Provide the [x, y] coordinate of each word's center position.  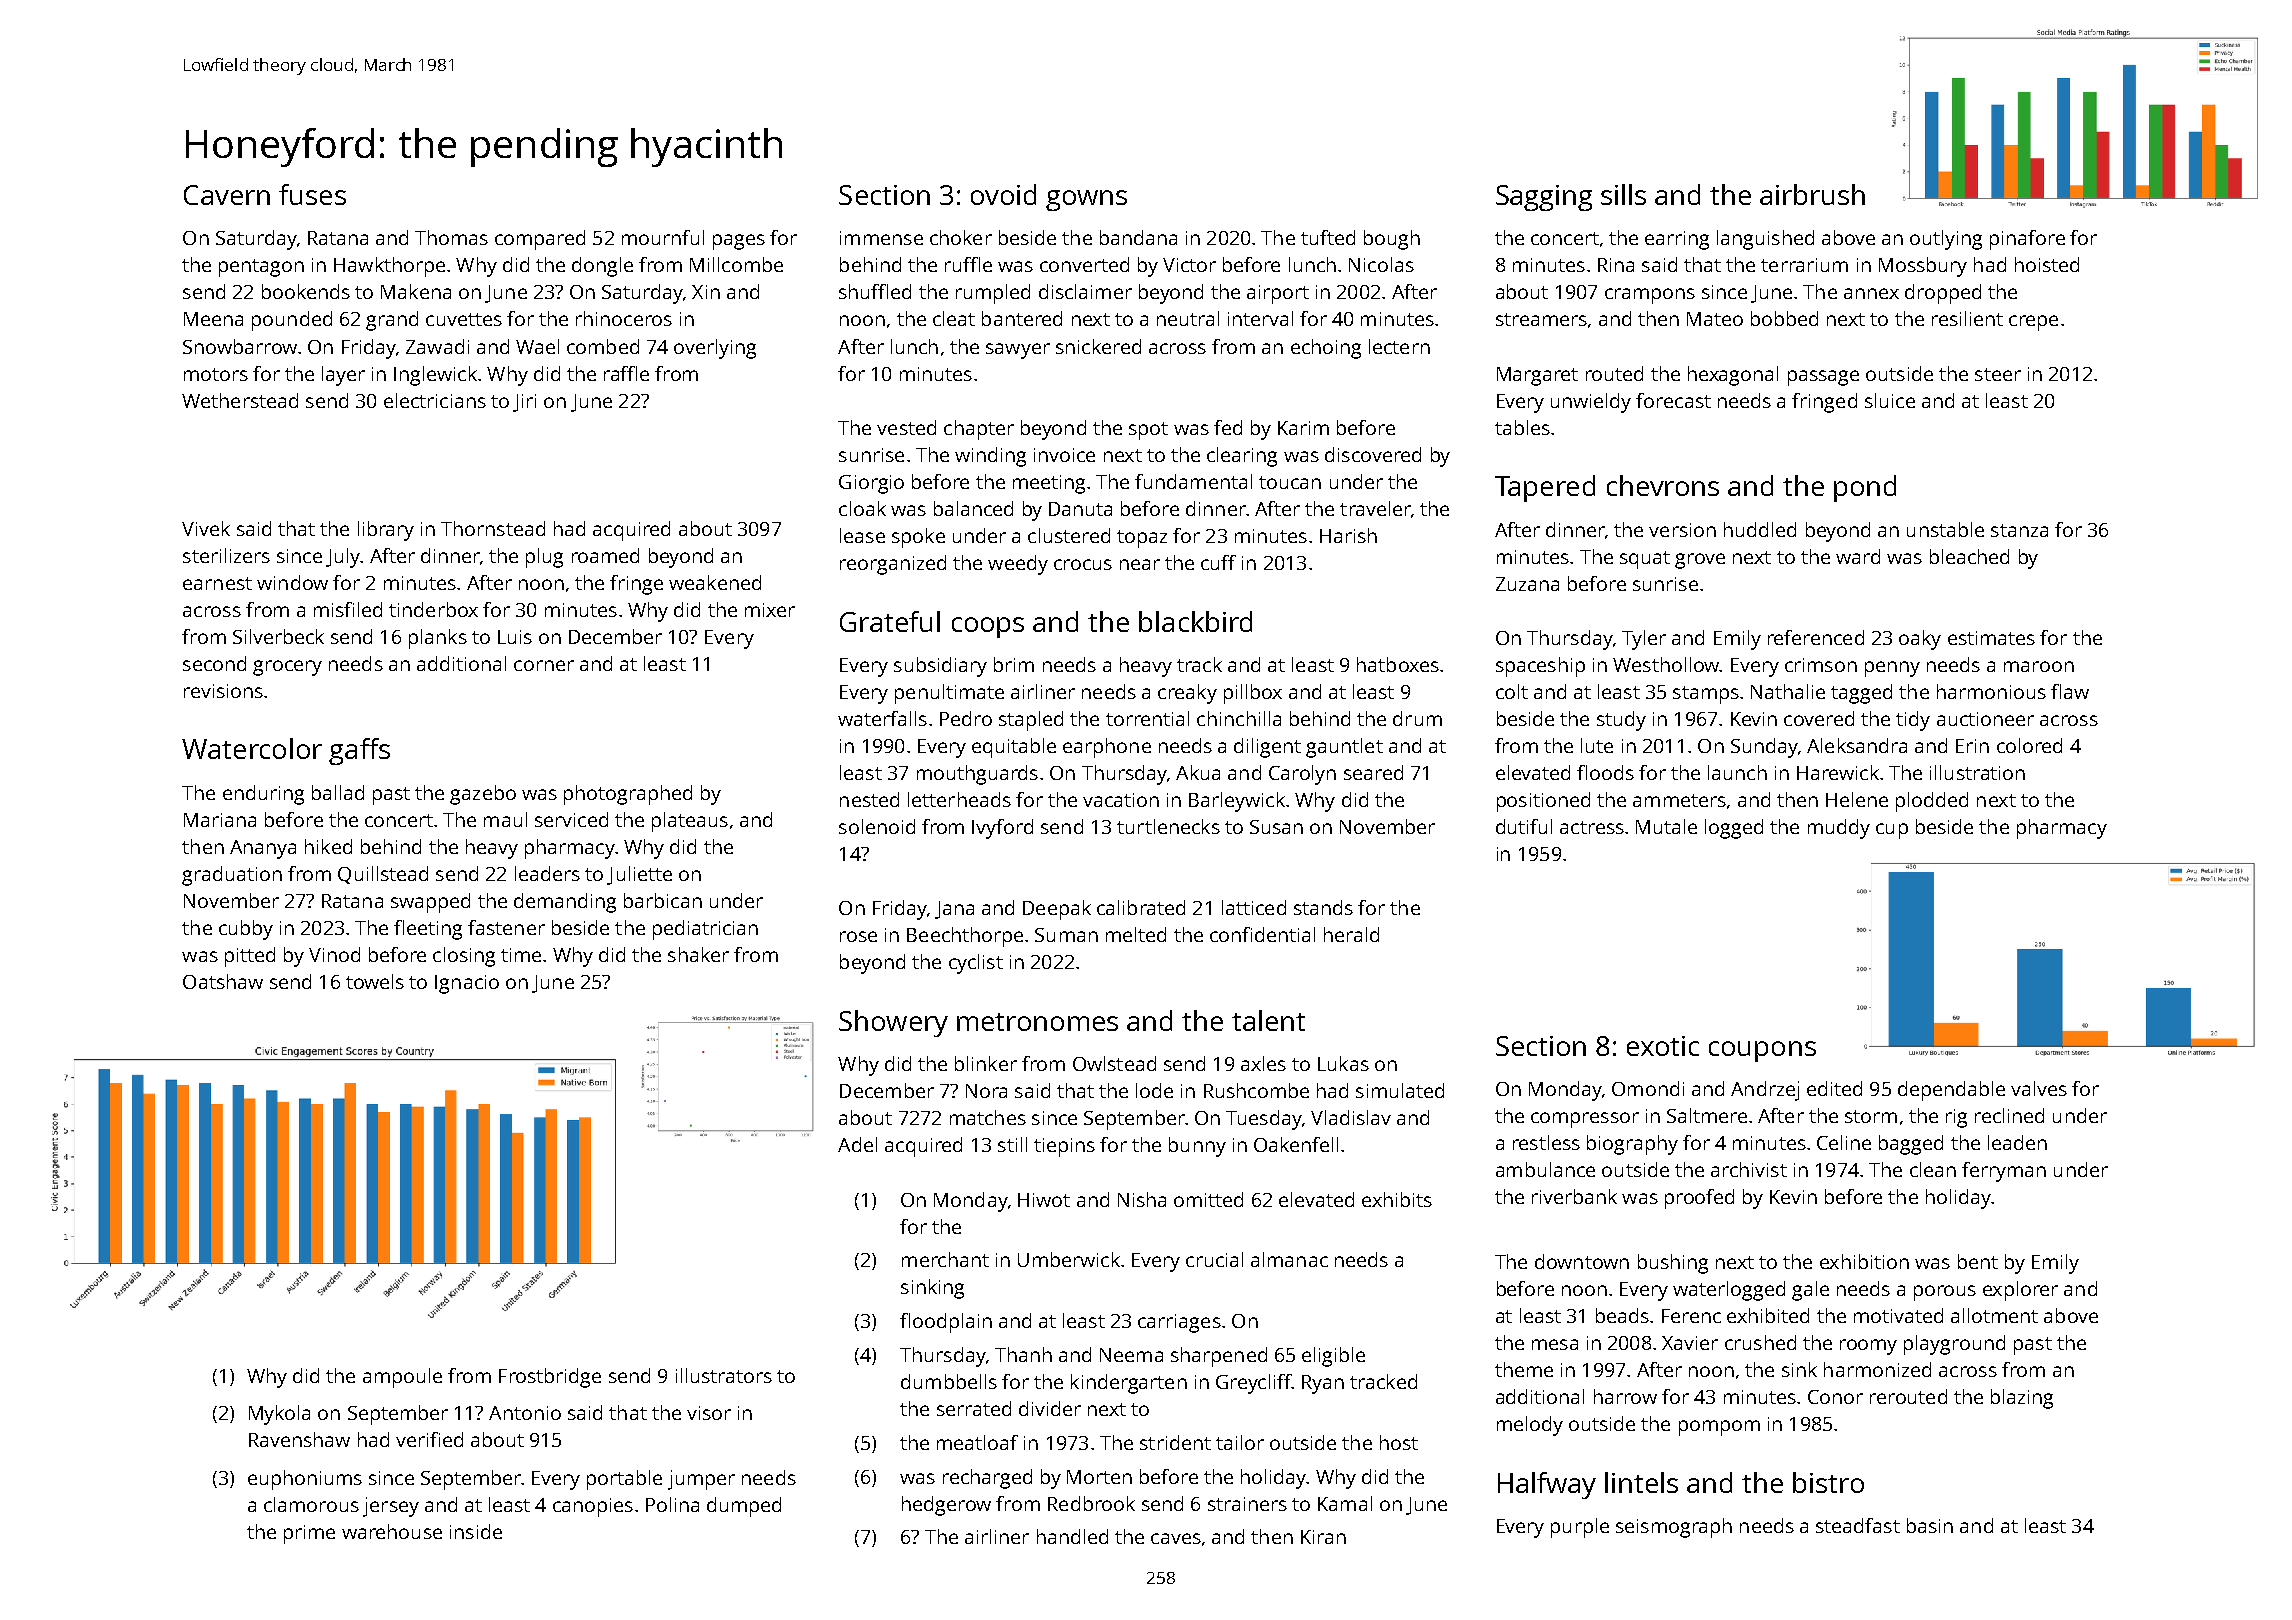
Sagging [1544, 198]
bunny [1197, 1147]
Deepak [1057, 910]
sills [1623, 194]
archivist [1749, 1169]
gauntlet [1344, 748]
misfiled [348, 609]
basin [1930, 1525]
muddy [1839, 829]
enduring [263, 795]
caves [1176, 1538]
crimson [1821, 665]
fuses [312, 194]
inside [476, 1531]
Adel [857, 1144]
